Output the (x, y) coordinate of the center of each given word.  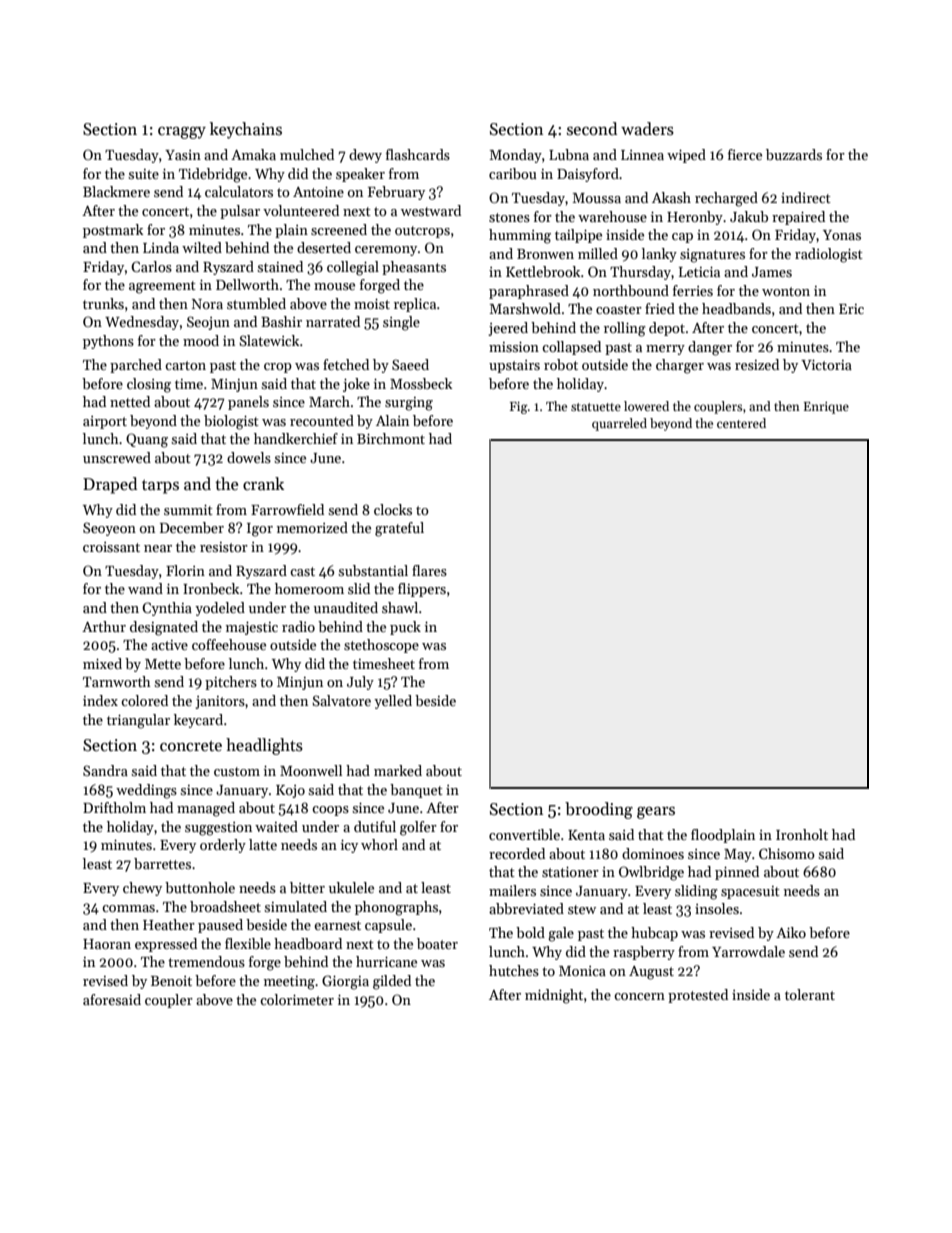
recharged (726, 199)
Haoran (107, 944)
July (360, 683)
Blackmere (116, 191)
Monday (516, 156)
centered (741, 423)
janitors (220, 702)
